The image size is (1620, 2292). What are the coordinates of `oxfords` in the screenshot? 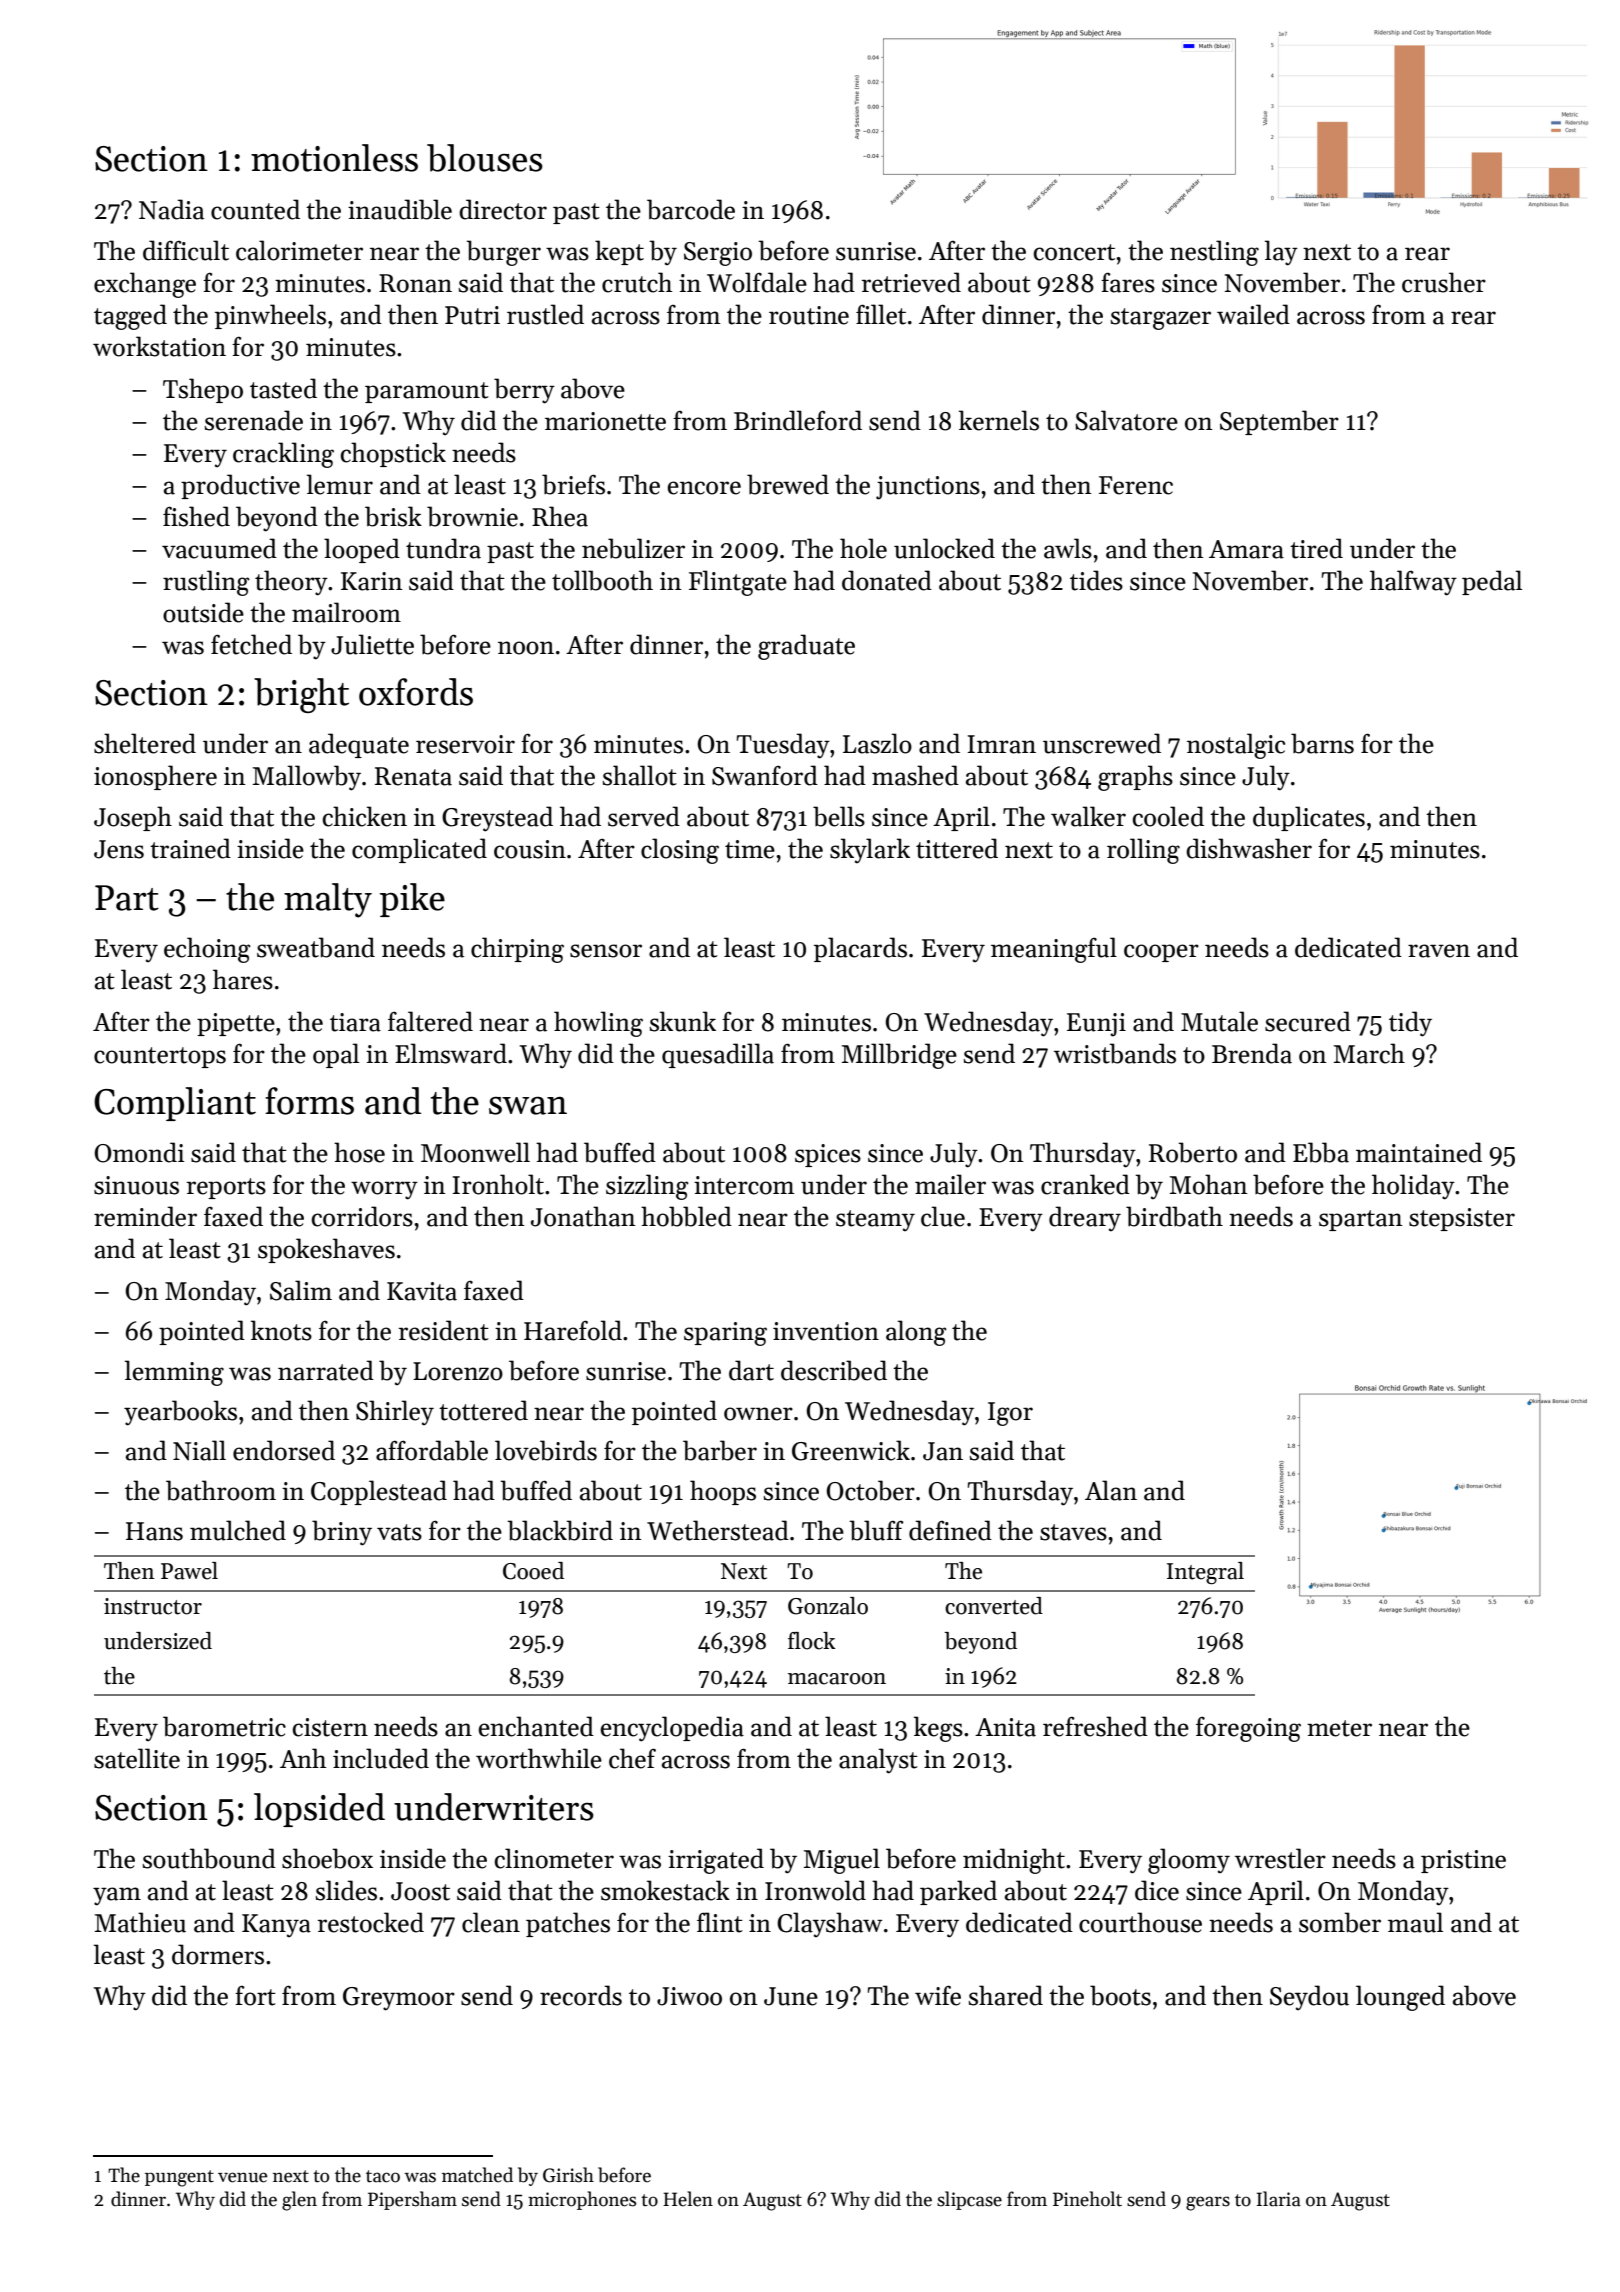 It's located at (416, 692).
